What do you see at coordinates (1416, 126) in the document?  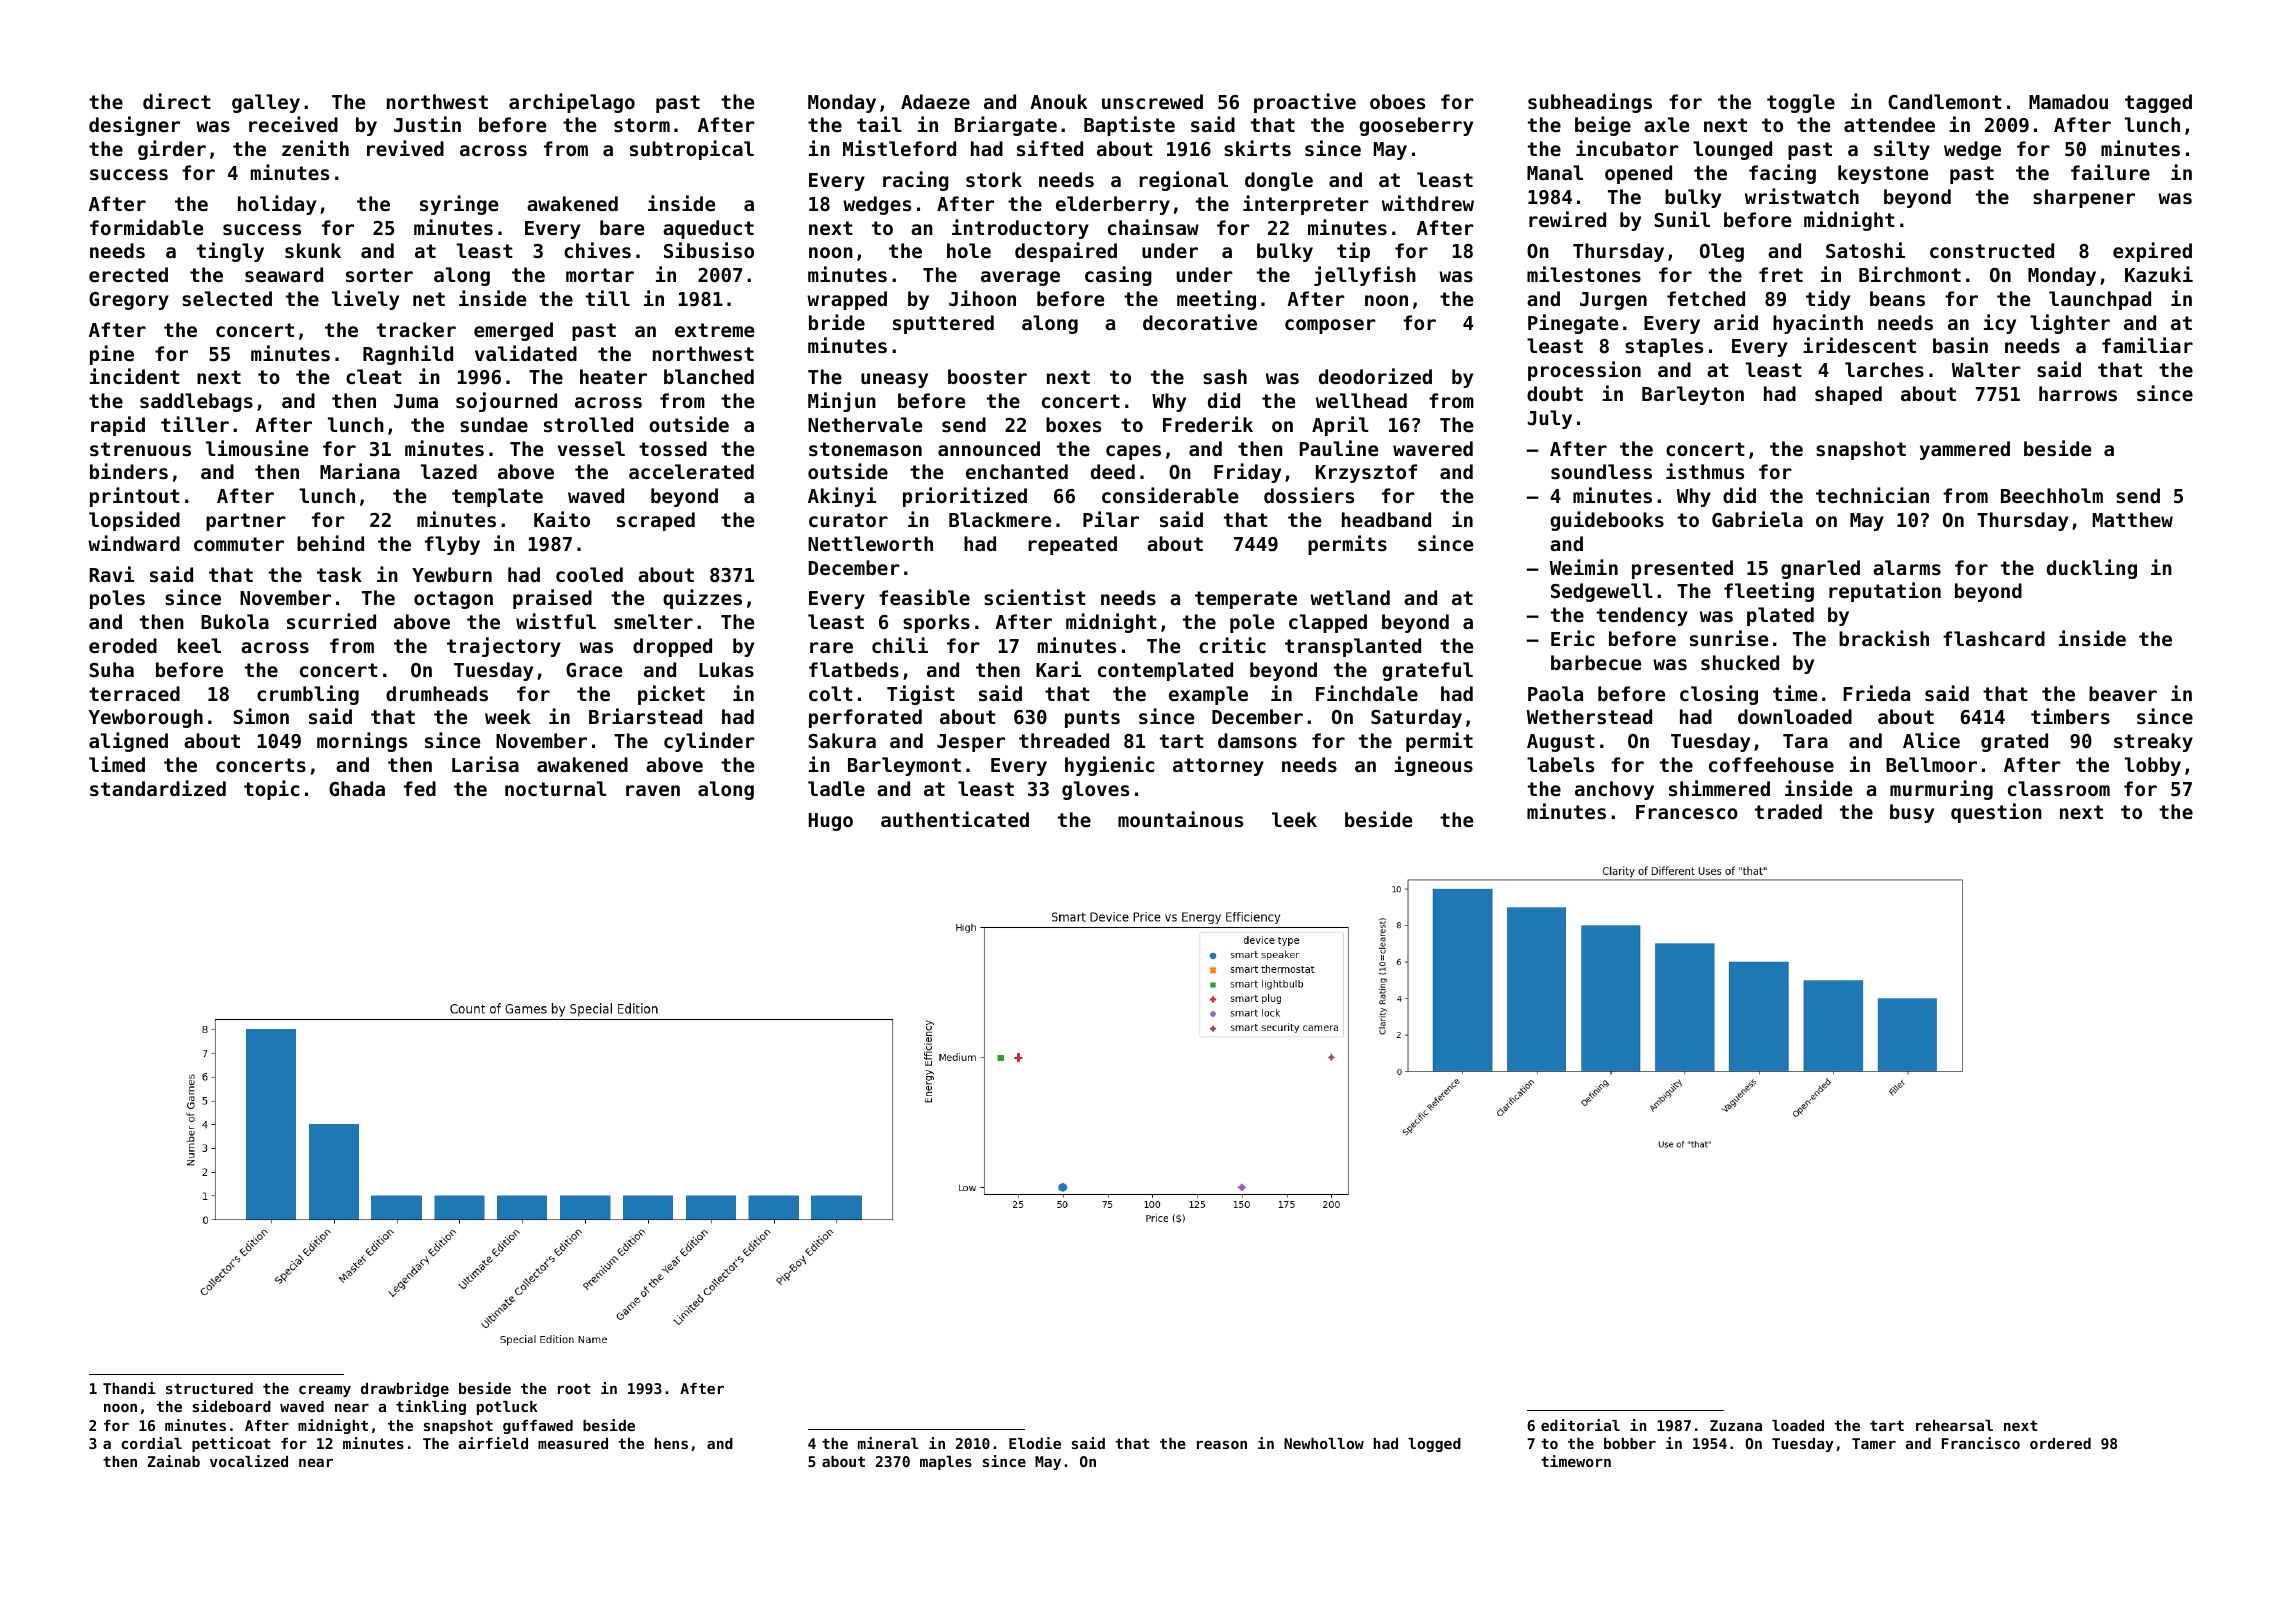 I see `gooseberry` at bounding box center [1416, 126].
